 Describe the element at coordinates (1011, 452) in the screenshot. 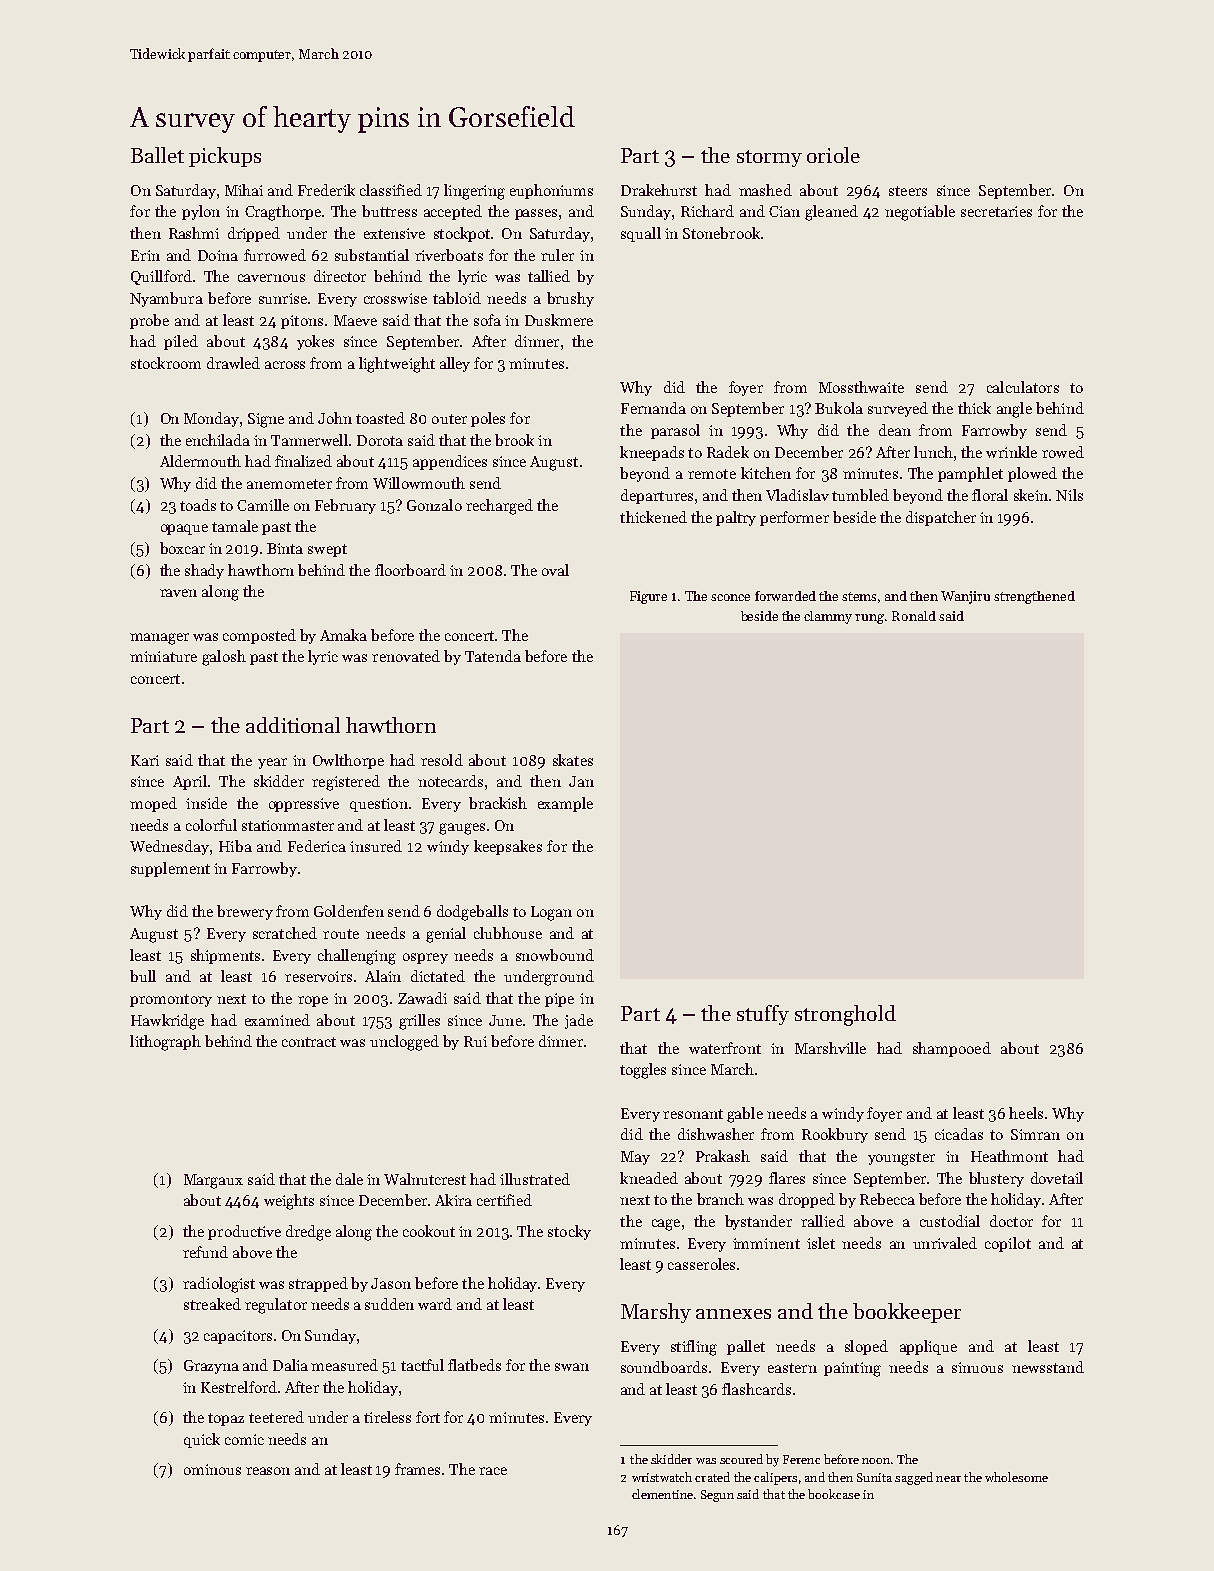

I see `wrinkle` at that location.
